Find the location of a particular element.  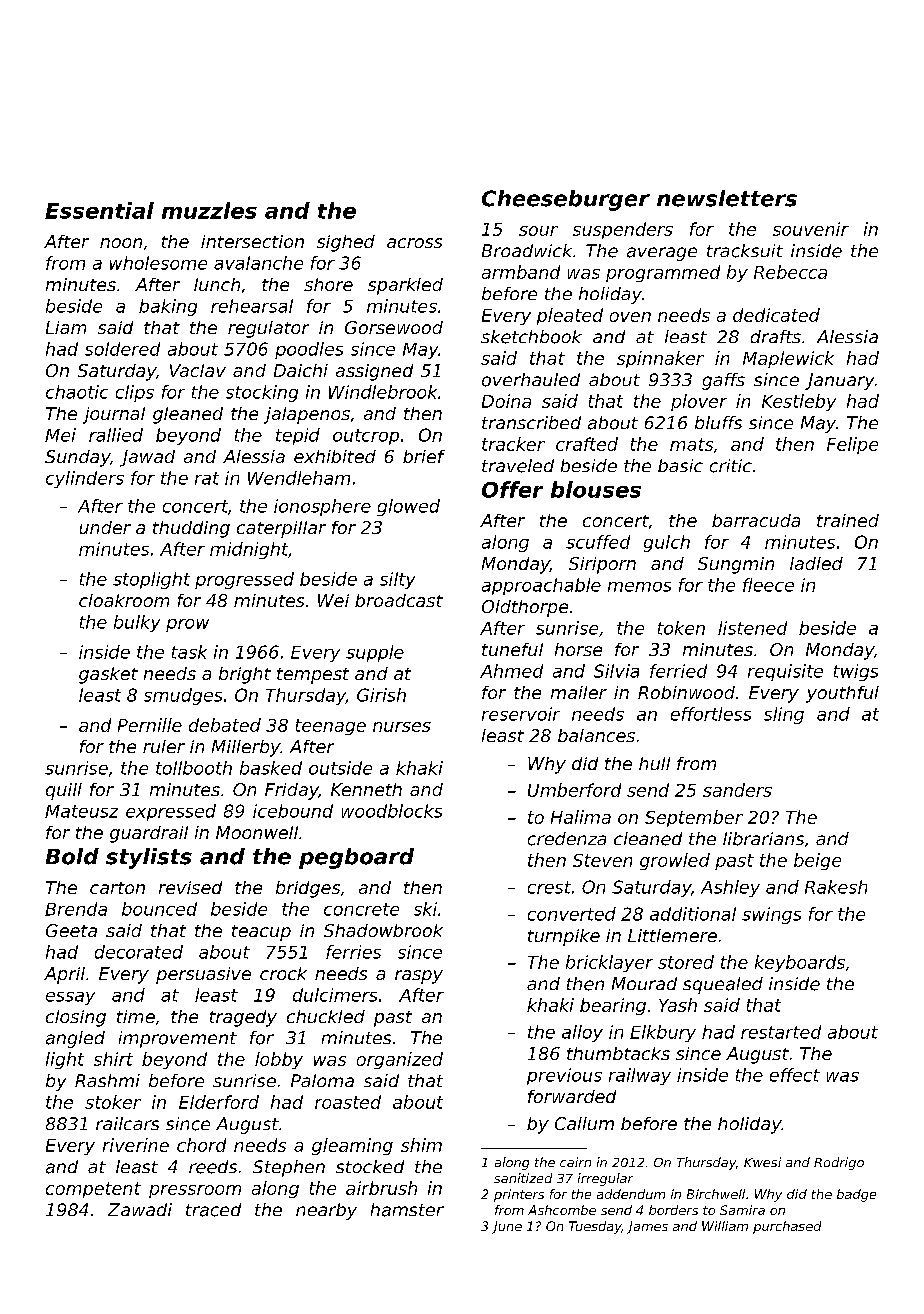

James is located at coordinates (647, 1227).
